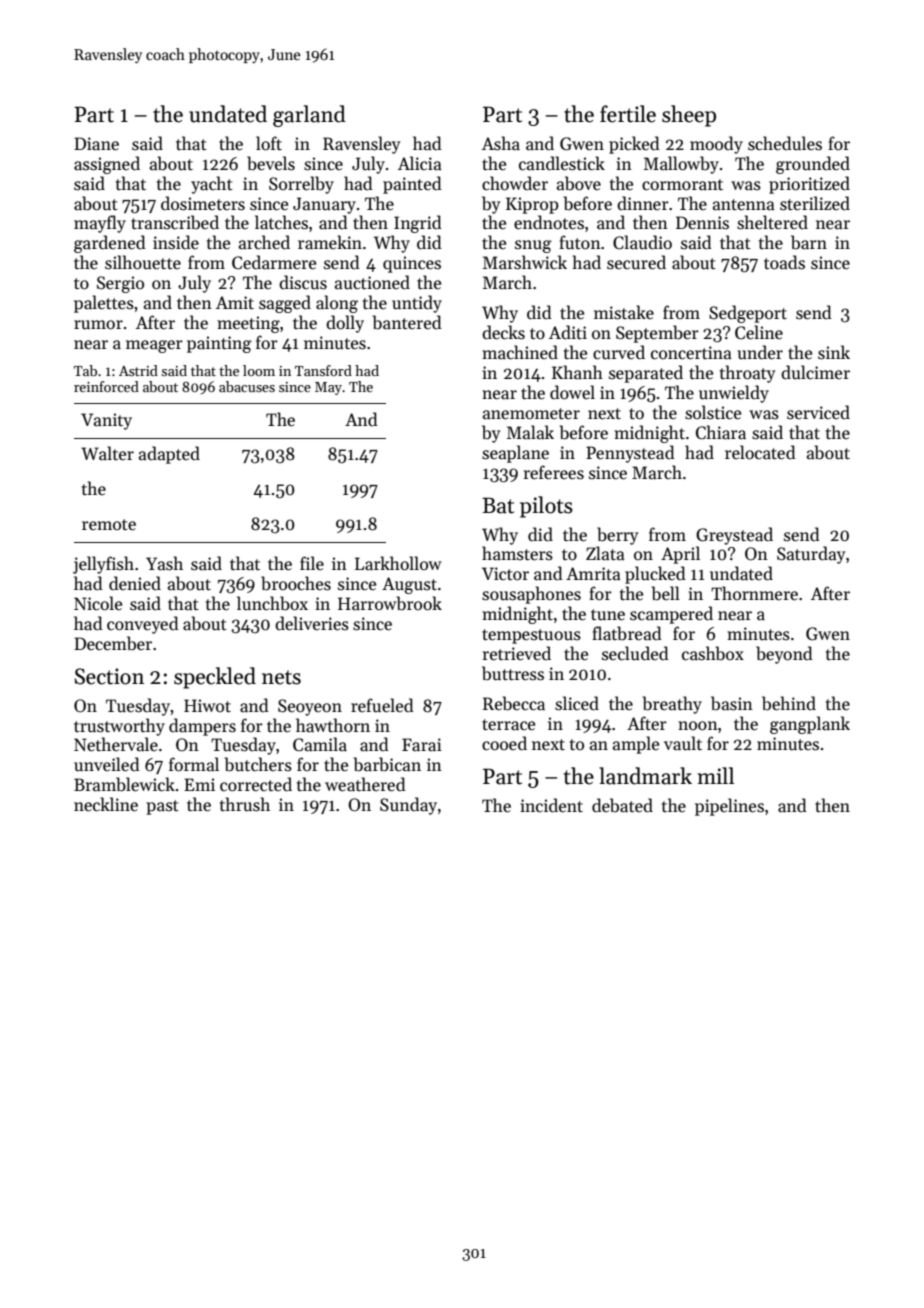  I want to click on fertile, so click(628, 114).
